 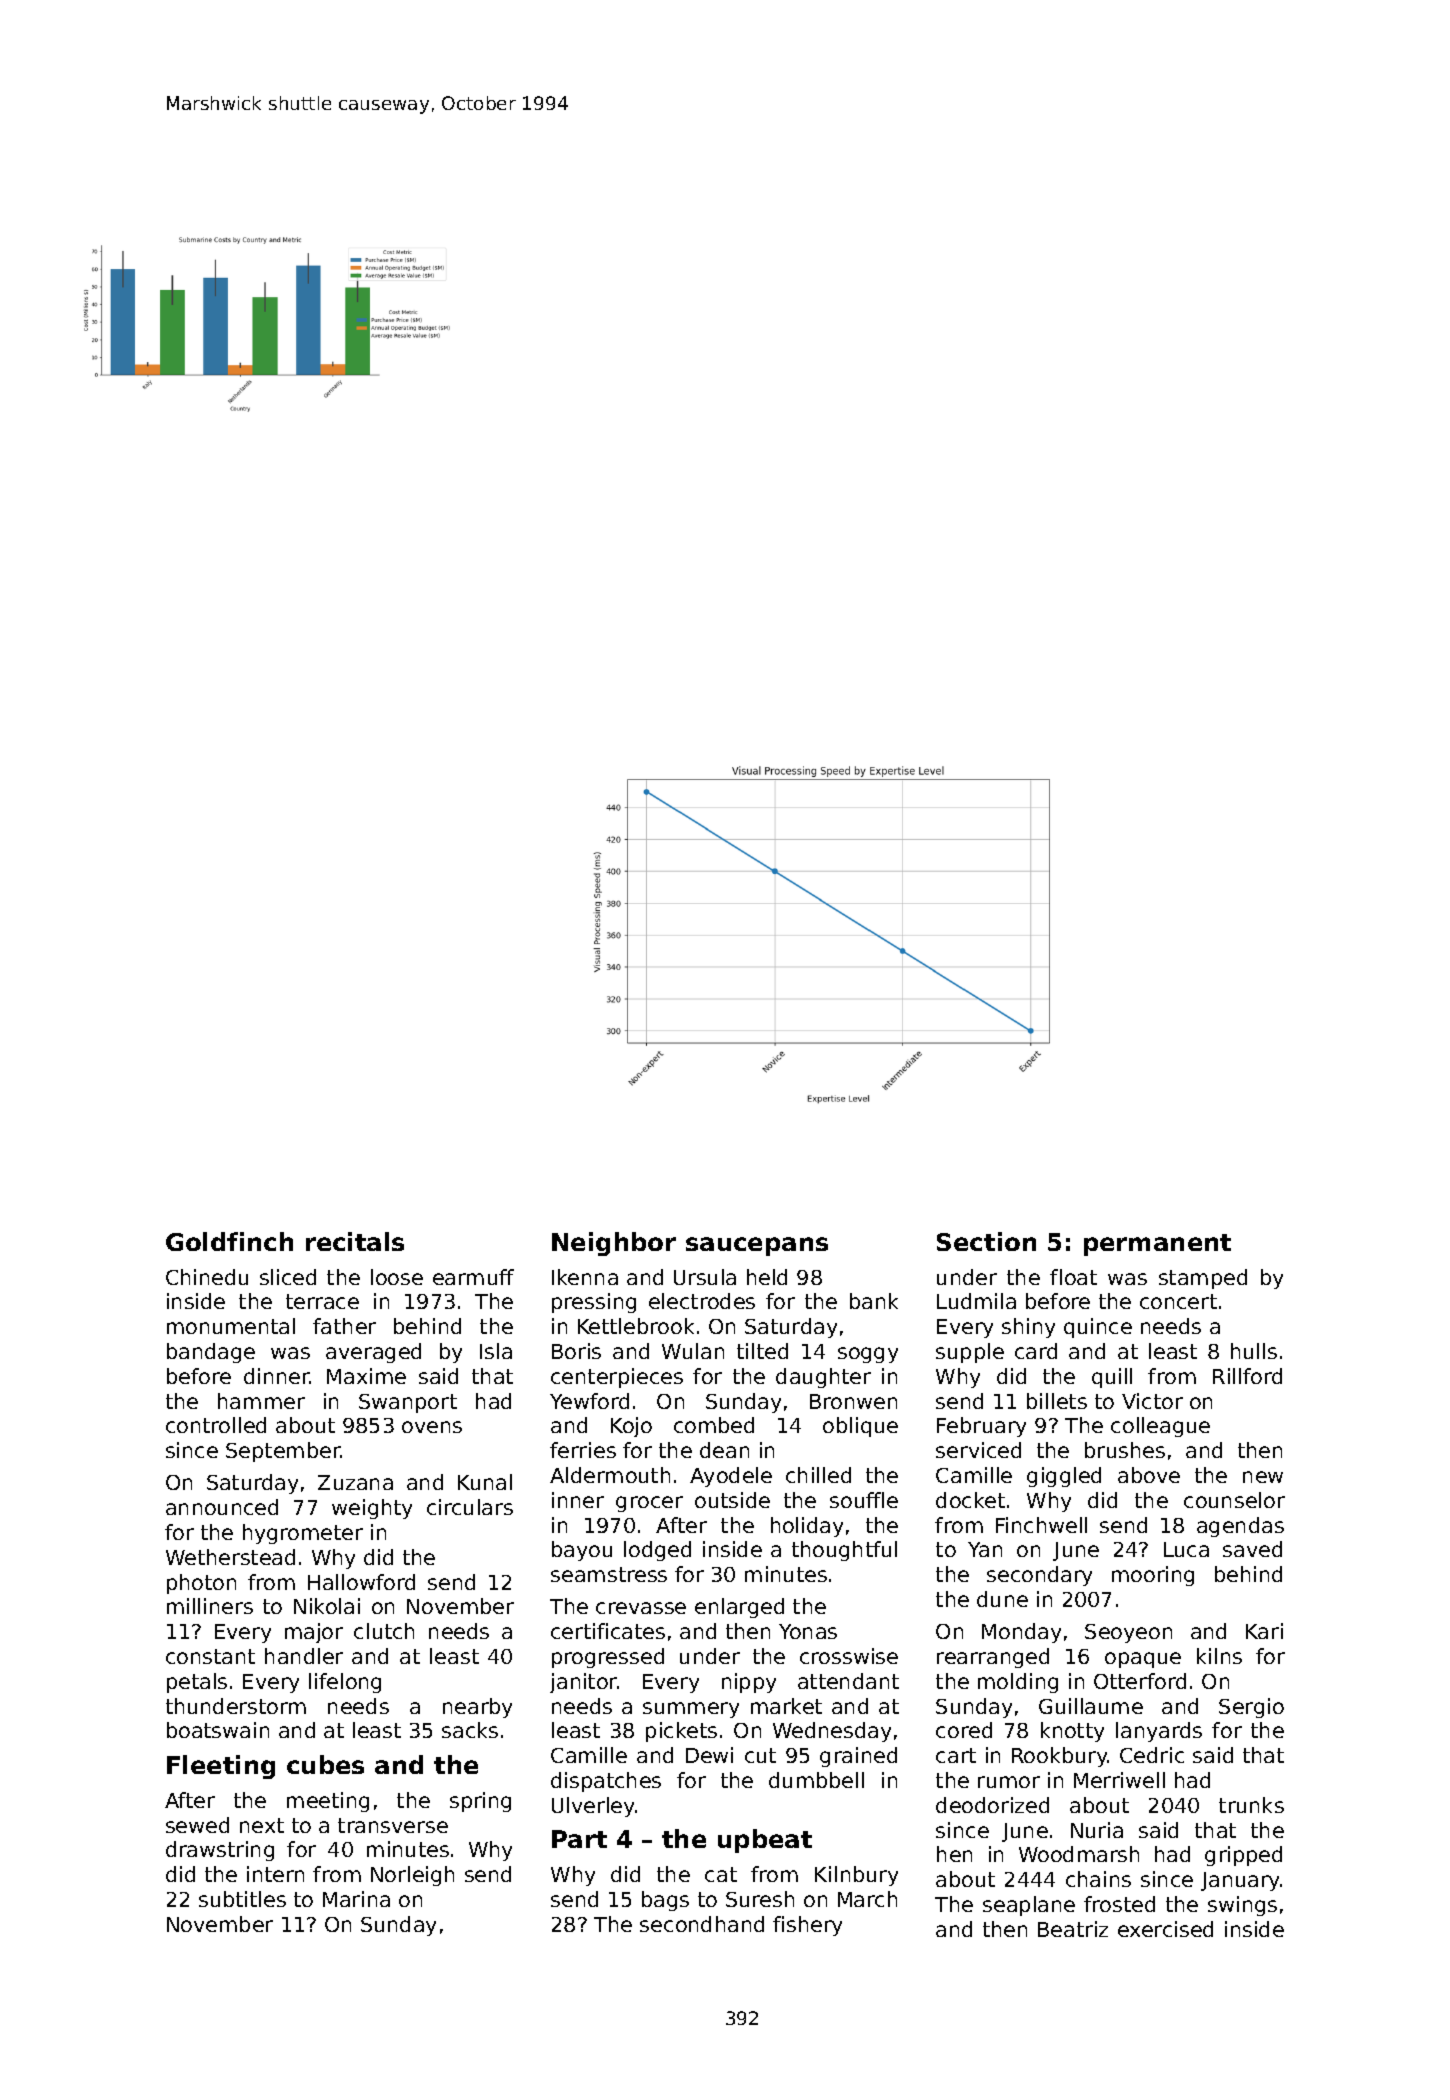 I want to click on recitals, so click(x=355, y=1241).
